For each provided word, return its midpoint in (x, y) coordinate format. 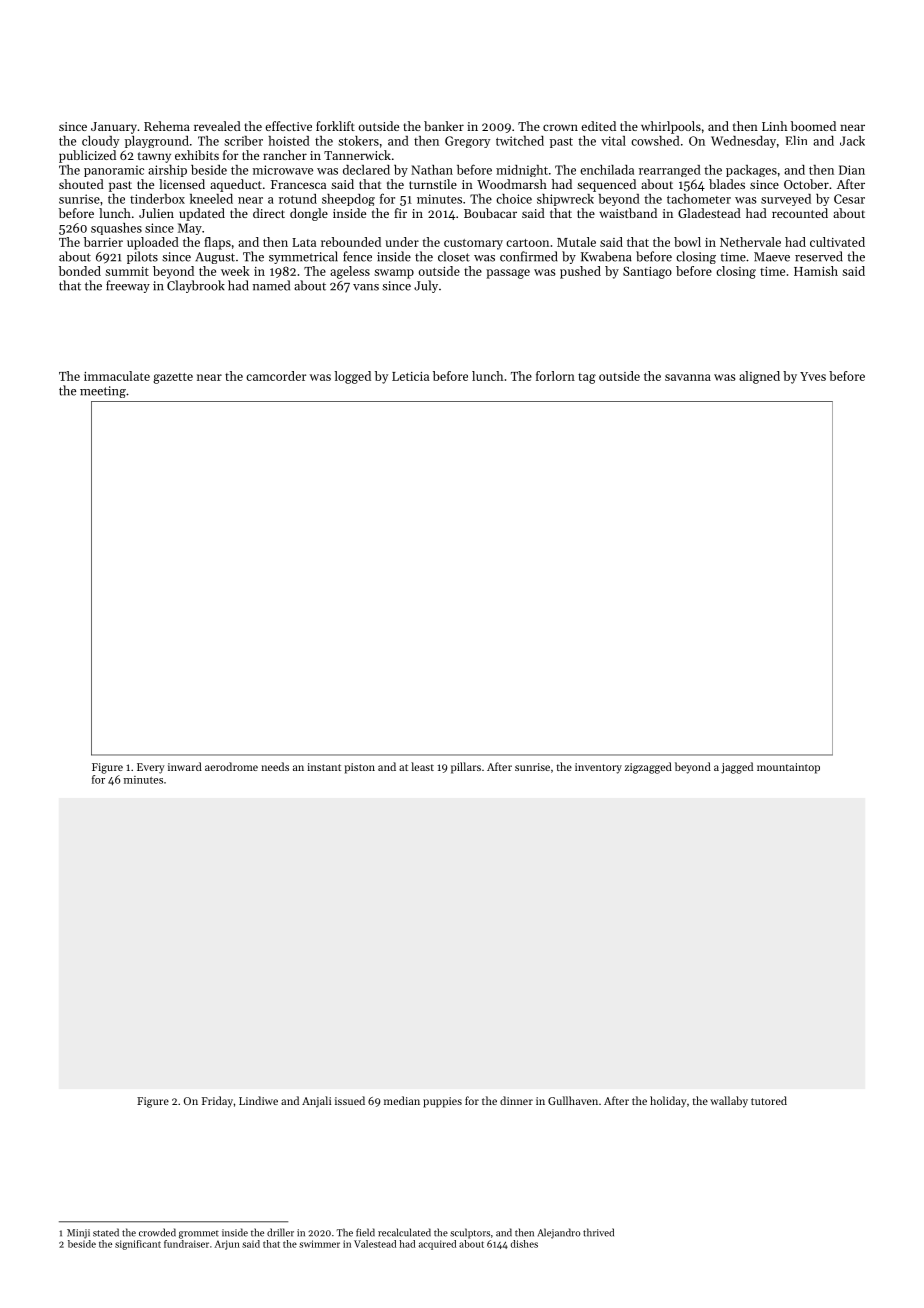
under (402, 242)
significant (138, 1245)
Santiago (647, 272)
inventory (598, 768)
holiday (668, 1102)
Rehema (167, 126)
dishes (524, 1244)
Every (151, 768)
